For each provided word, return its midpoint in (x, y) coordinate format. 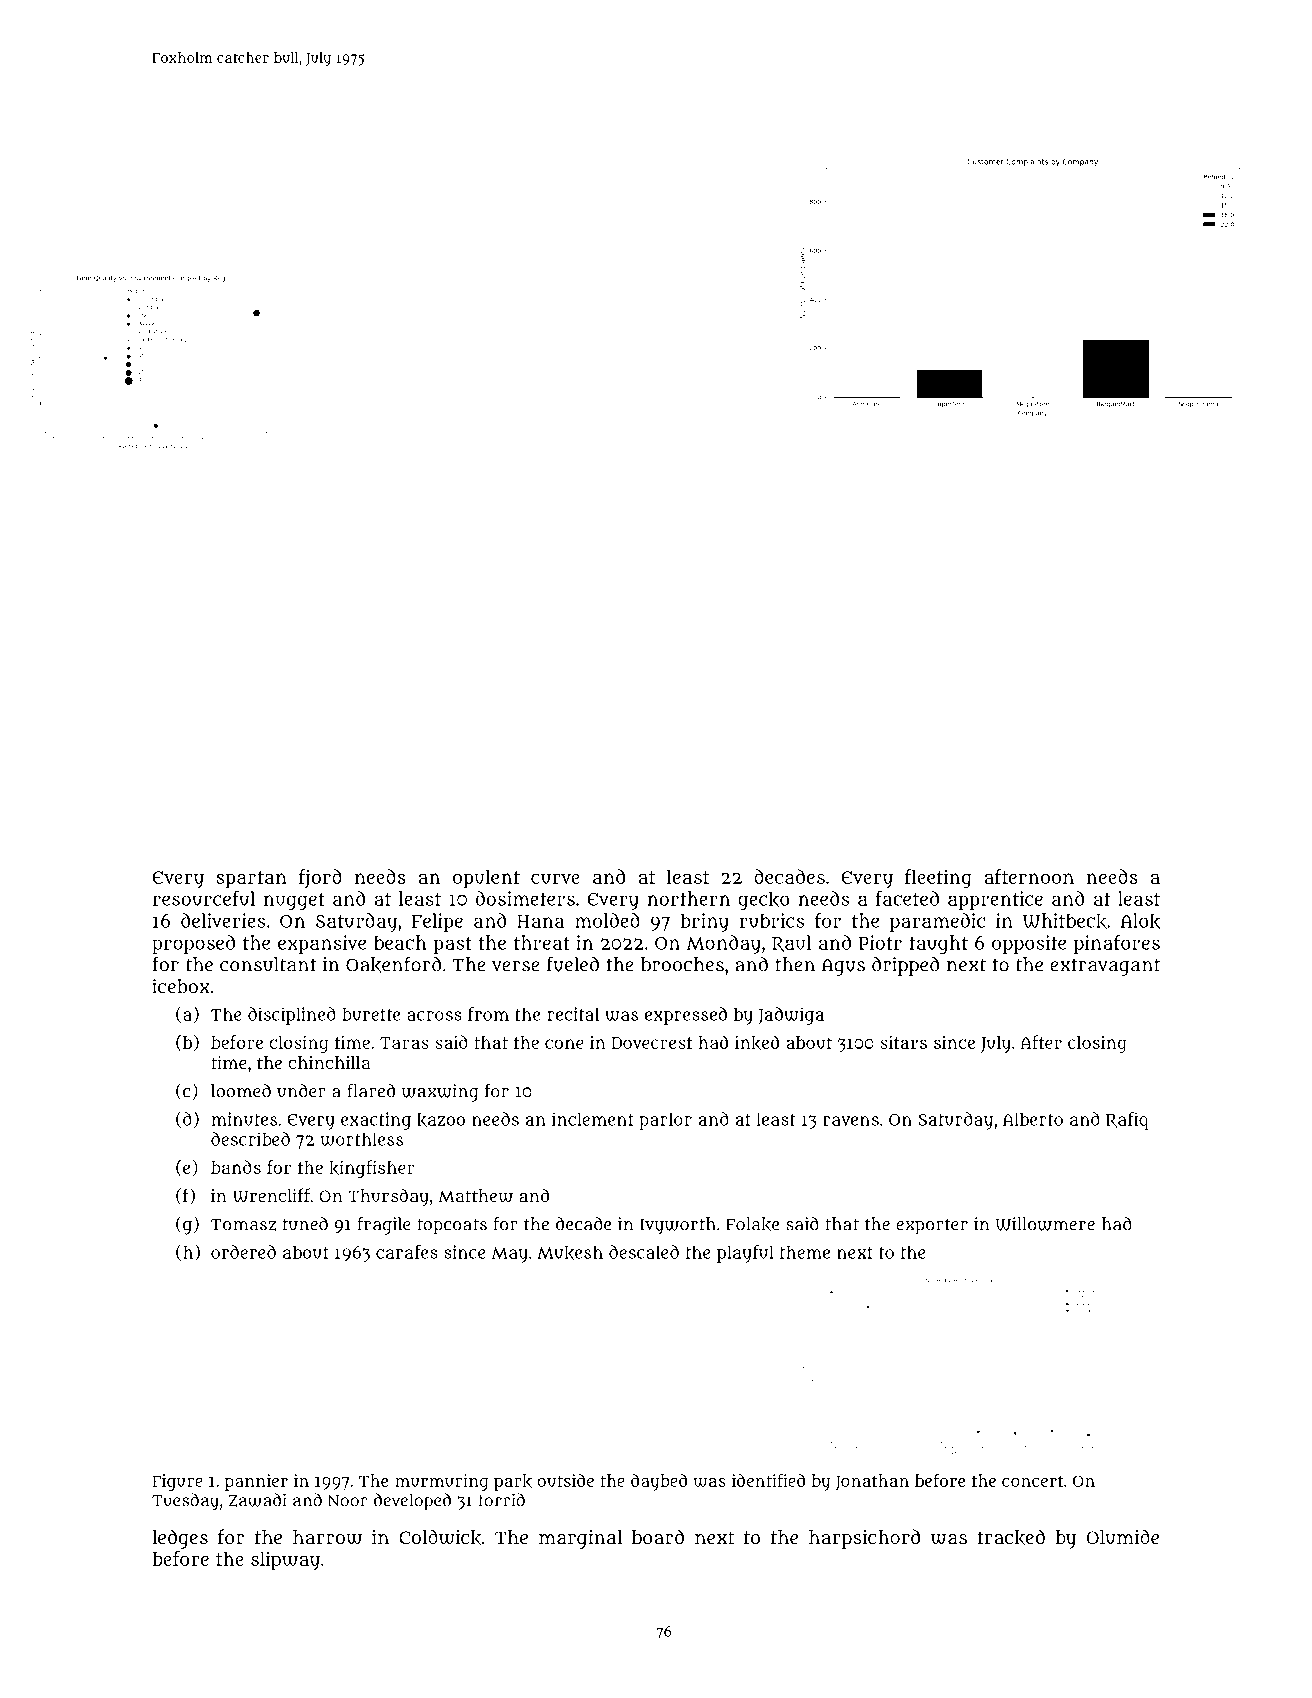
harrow (327, 1537)
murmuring (442, 1482)
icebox (181, 986)
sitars (903, 1042)
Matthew (475, 1196)
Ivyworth (678, 1226)
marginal (580, 1539)
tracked (1011, 1537)
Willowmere (1045, 1224)
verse (516, 966)
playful (745, 1254)
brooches (682, 964)
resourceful (204, 898)
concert (1033, 1481)
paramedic (937, 922)
